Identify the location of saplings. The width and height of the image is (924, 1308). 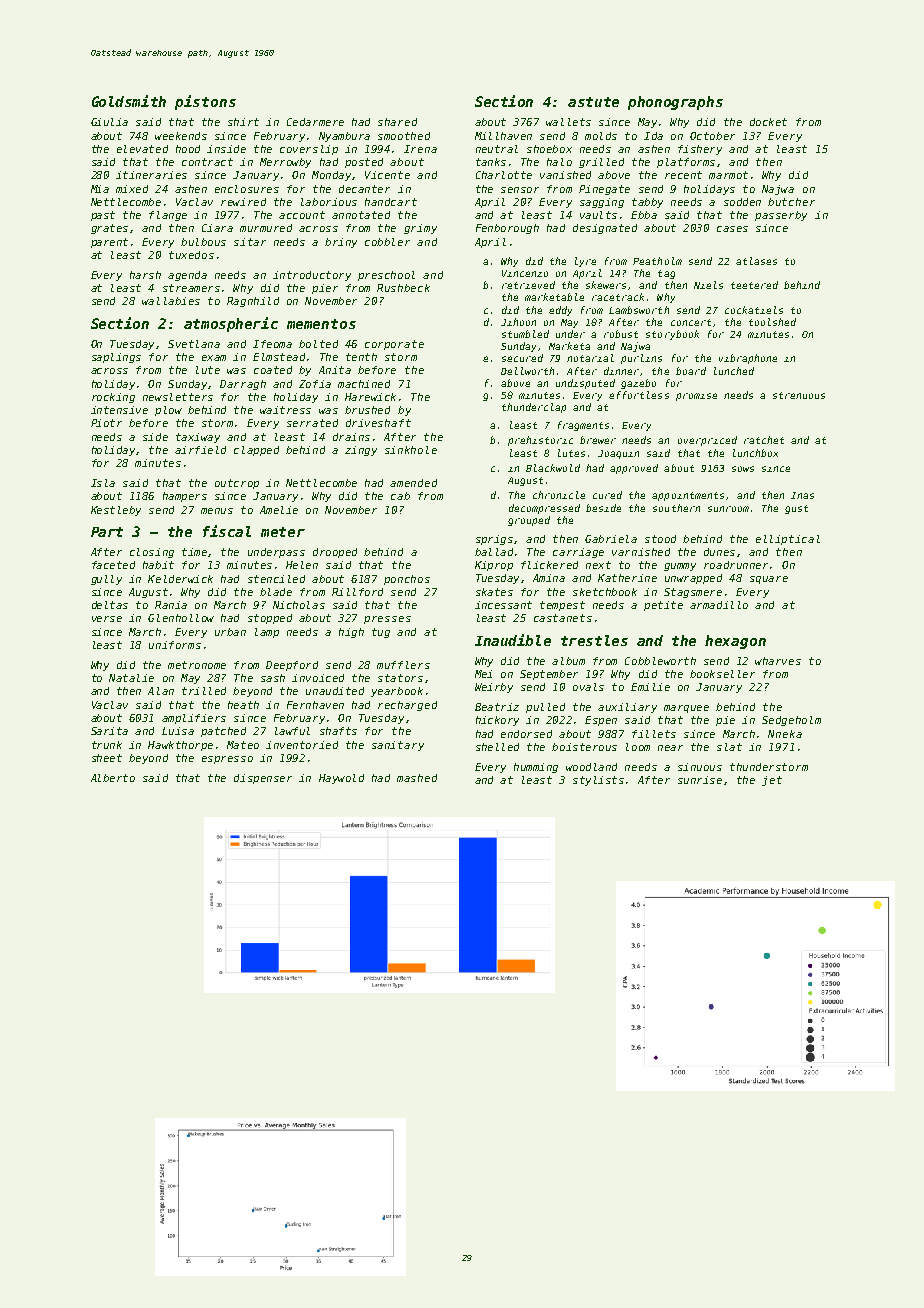
(116, 358).
